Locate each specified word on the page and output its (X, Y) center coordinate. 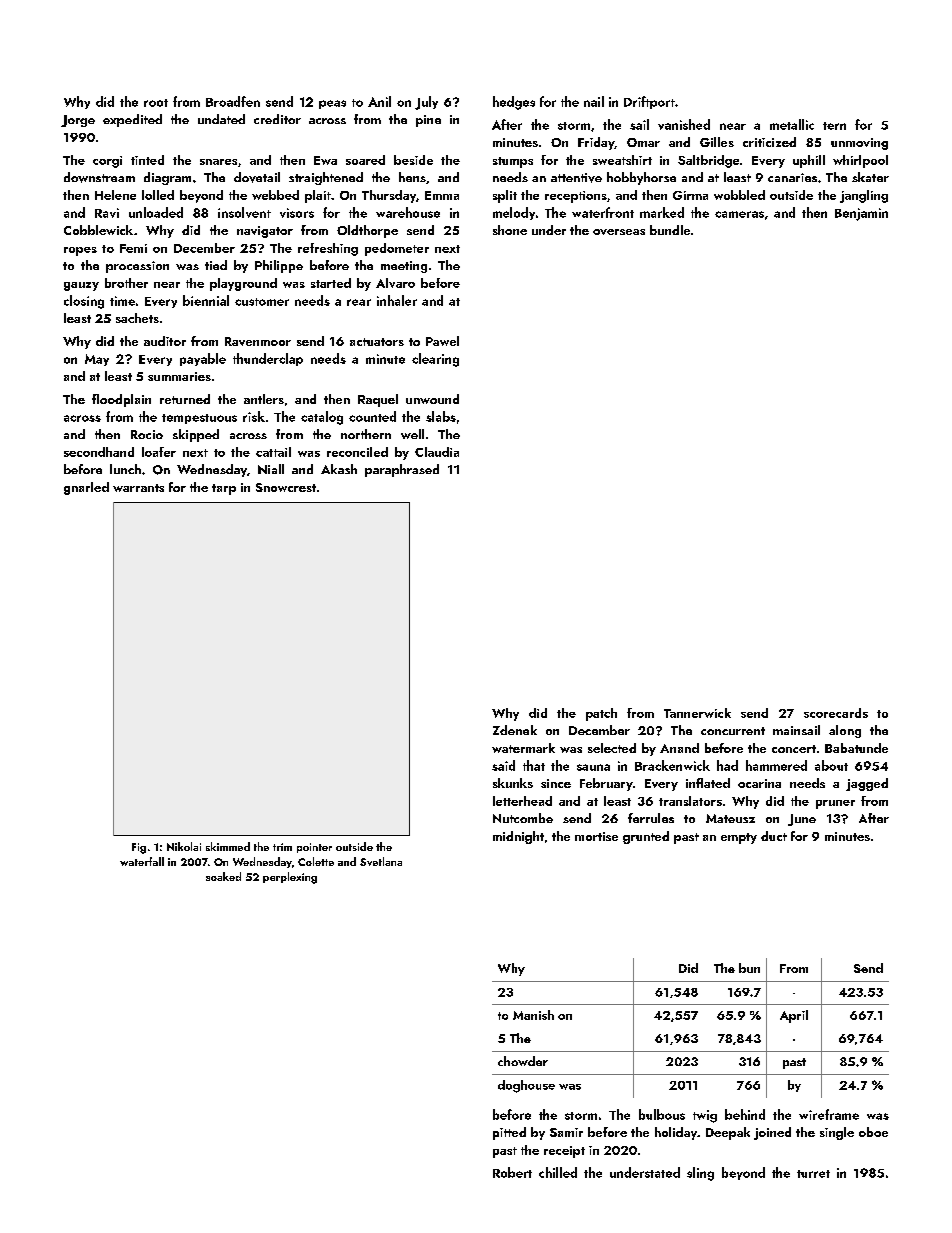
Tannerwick (697, 713)
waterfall (142, 861)
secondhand (99, 452)
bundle (670, 230)
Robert (512, 1172)
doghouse (526, 1086)
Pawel (442, 341)
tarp (224, 489)
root (156, 103)
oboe (873, 1132)
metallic (792, 124)
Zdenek (515, 730)
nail (594, 101)
